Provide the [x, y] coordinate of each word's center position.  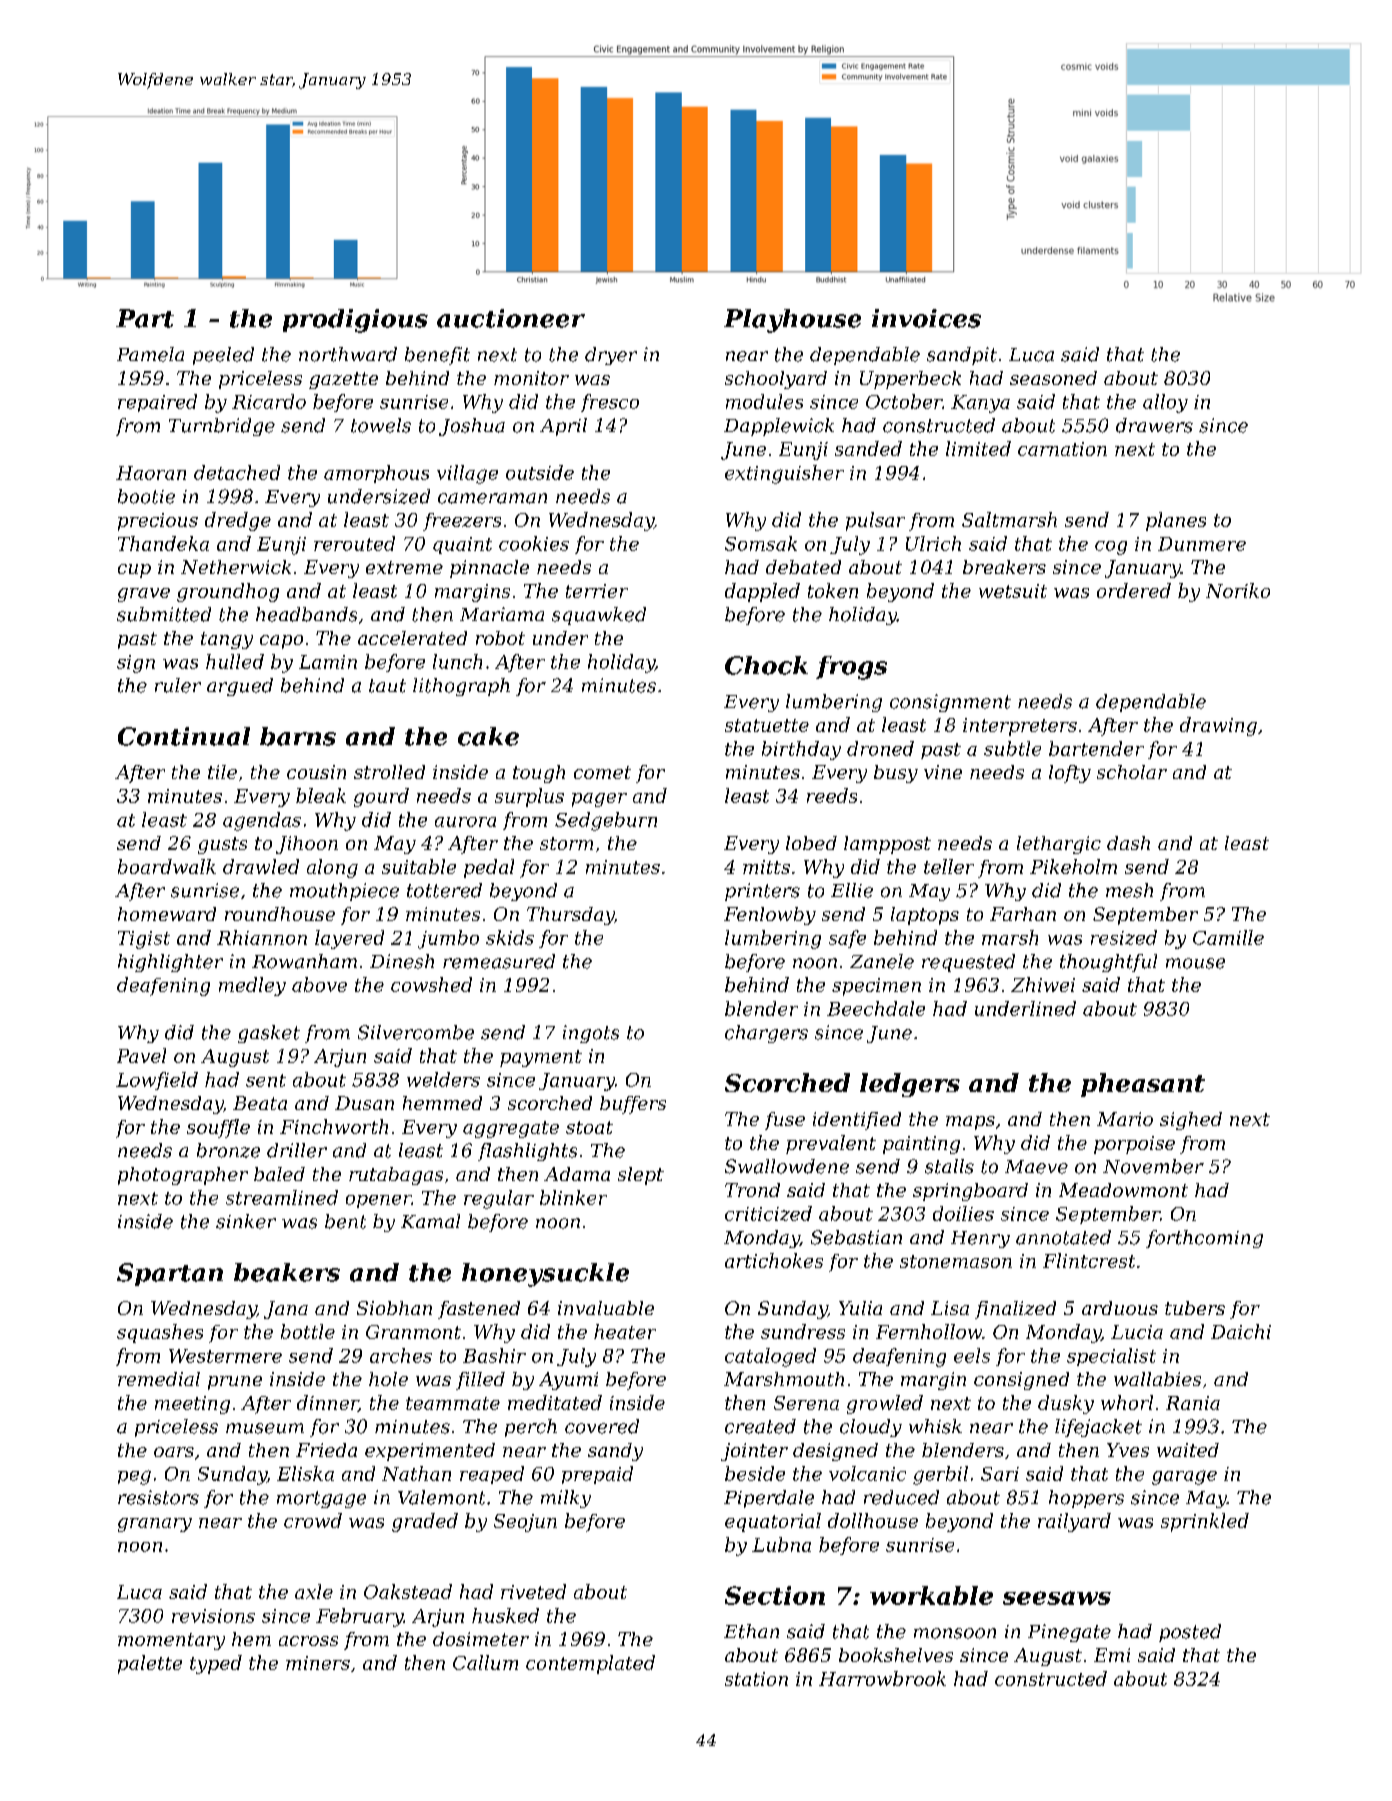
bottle [308, 1331]
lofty [1070, 774]
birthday [801, 750]
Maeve [1036, 1167]
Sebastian [856, 1237]
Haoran [151, 473]
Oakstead [408, 1591]
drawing [1218, 726]
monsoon [955, 1633]
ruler [178, 685]
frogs [851, 668]
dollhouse [873, 1520]
